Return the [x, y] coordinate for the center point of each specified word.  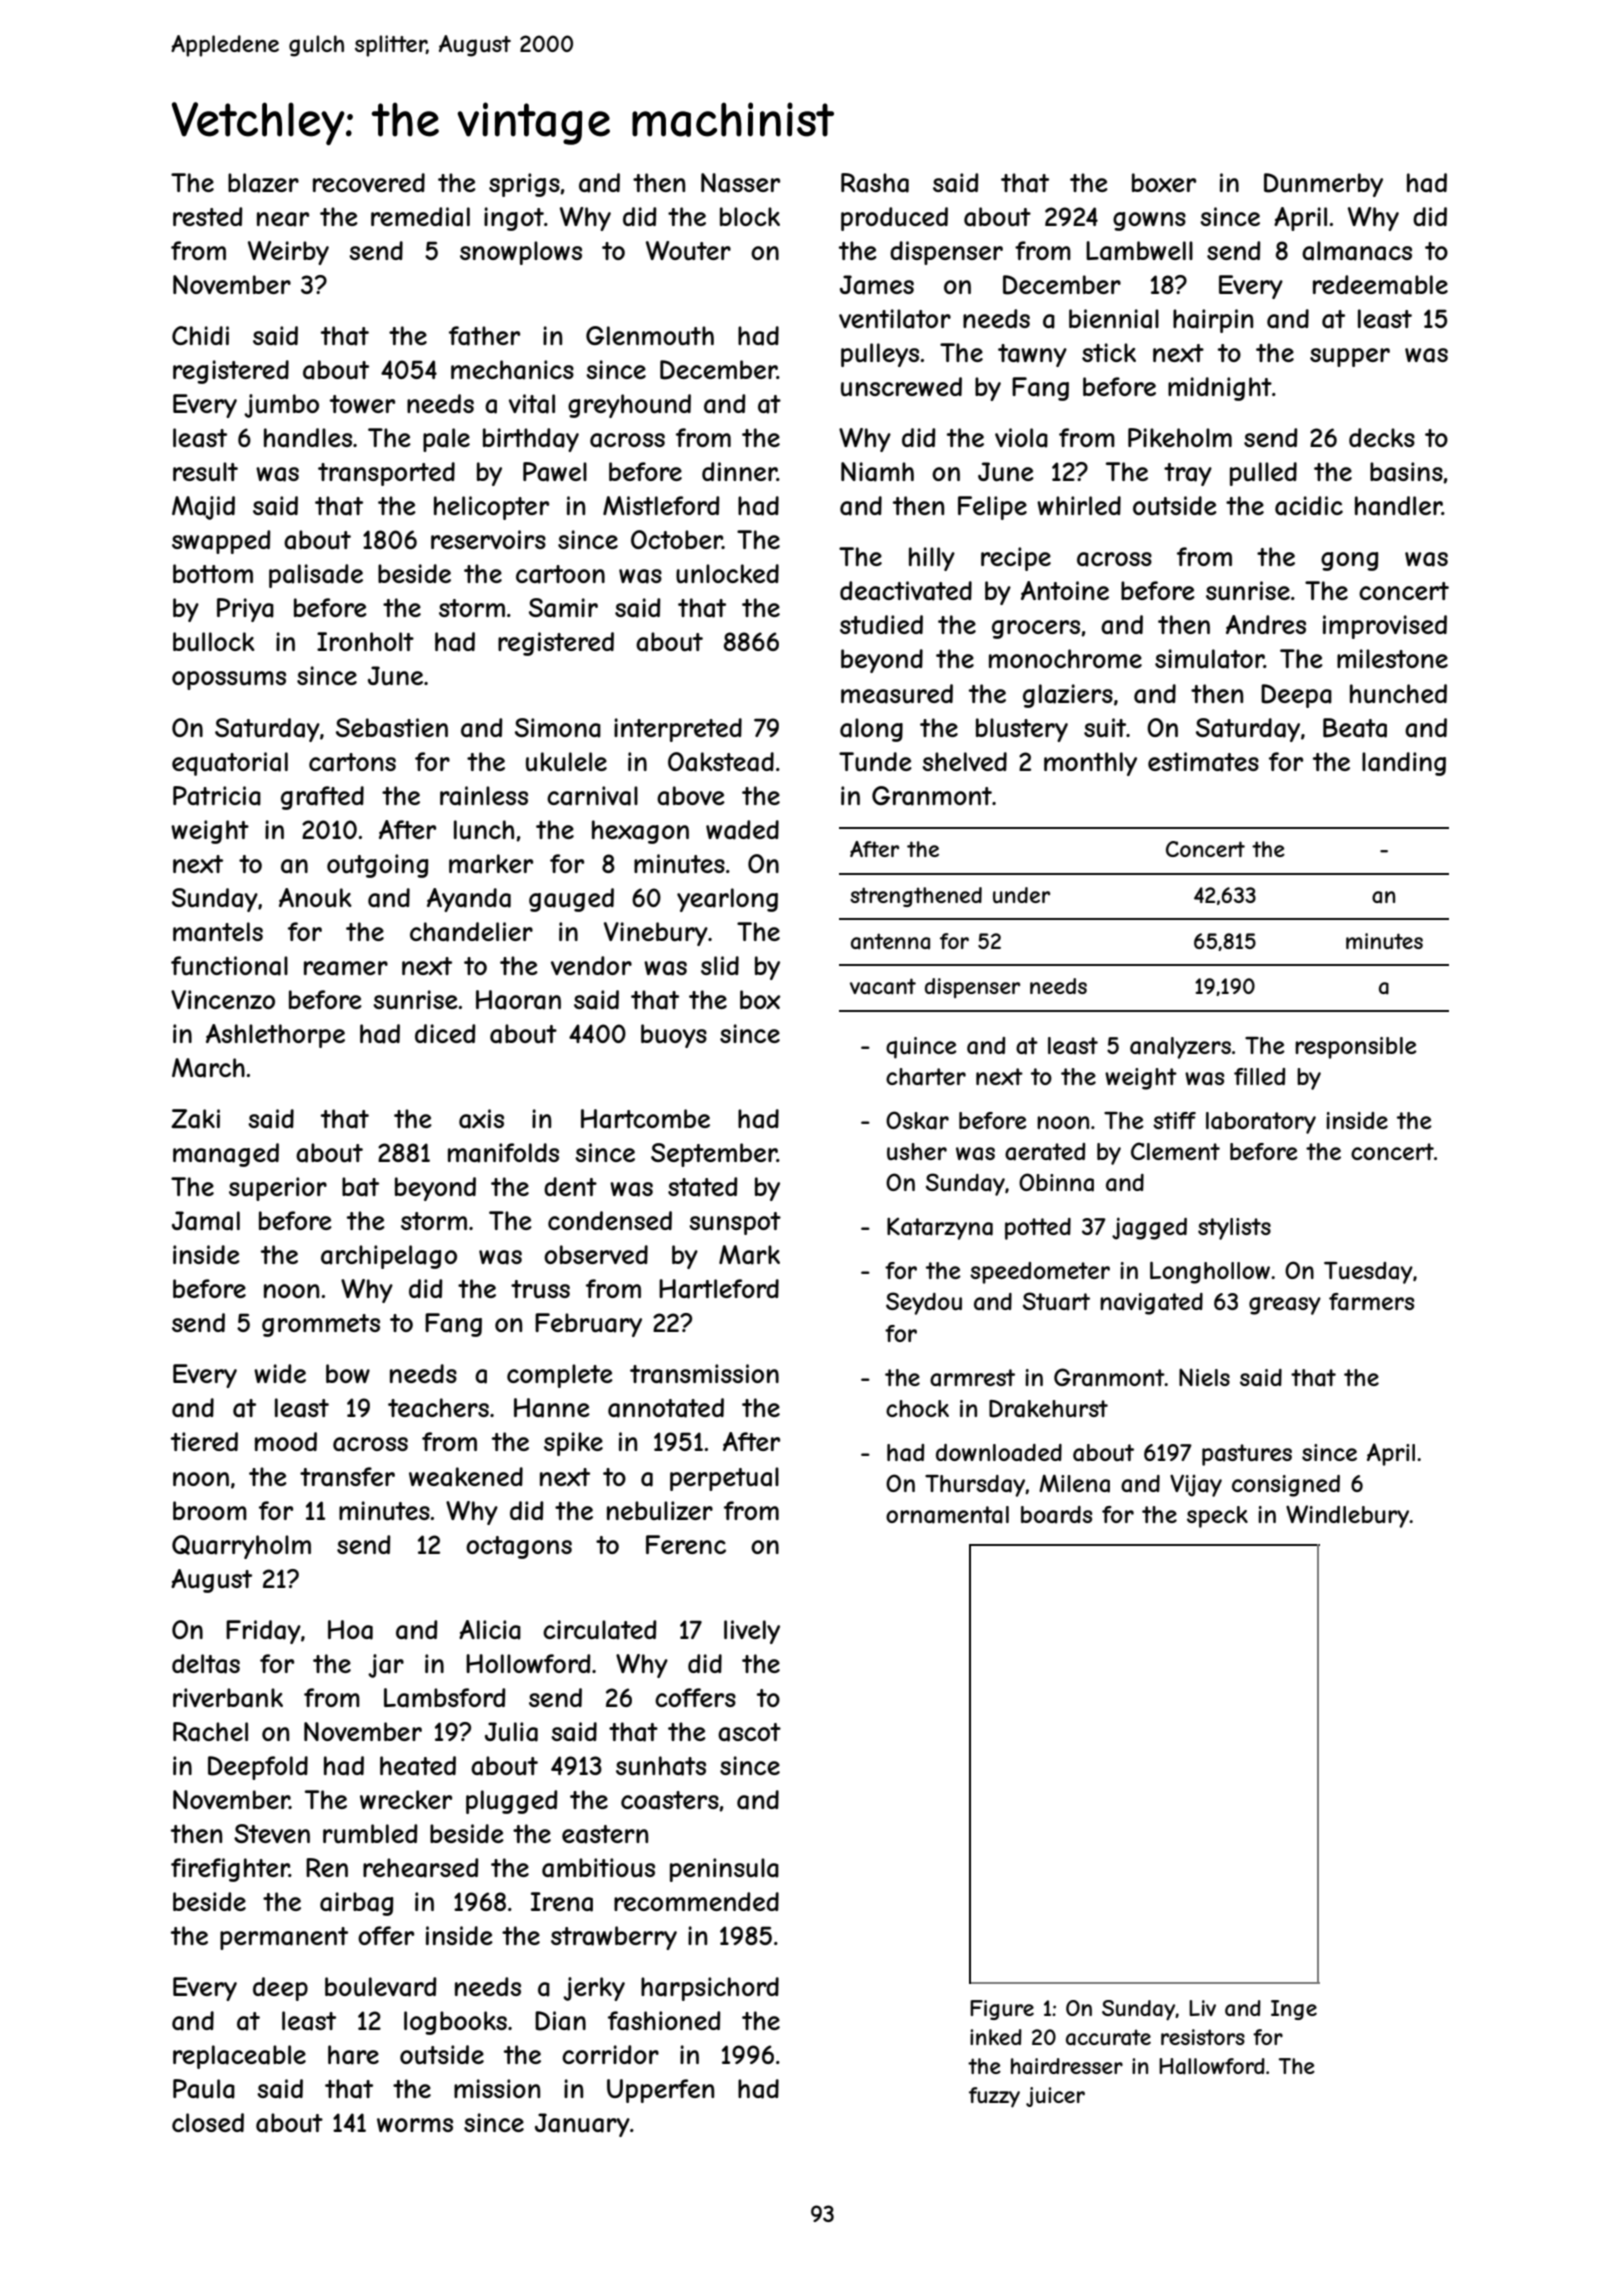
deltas [206, 1664]
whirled [1079, 505]
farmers [1371, 1302]
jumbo [281, 406]
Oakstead [721, 762]
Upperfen [660, 2091]
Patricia [217, 796]
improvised [1385, 627]
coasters [670, 1800]
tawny [1032, 355]
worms [415, 2125]
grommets [321, 1325]
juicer [1055, 2097]
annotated [666, 1408]
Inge [1294, 2010]
